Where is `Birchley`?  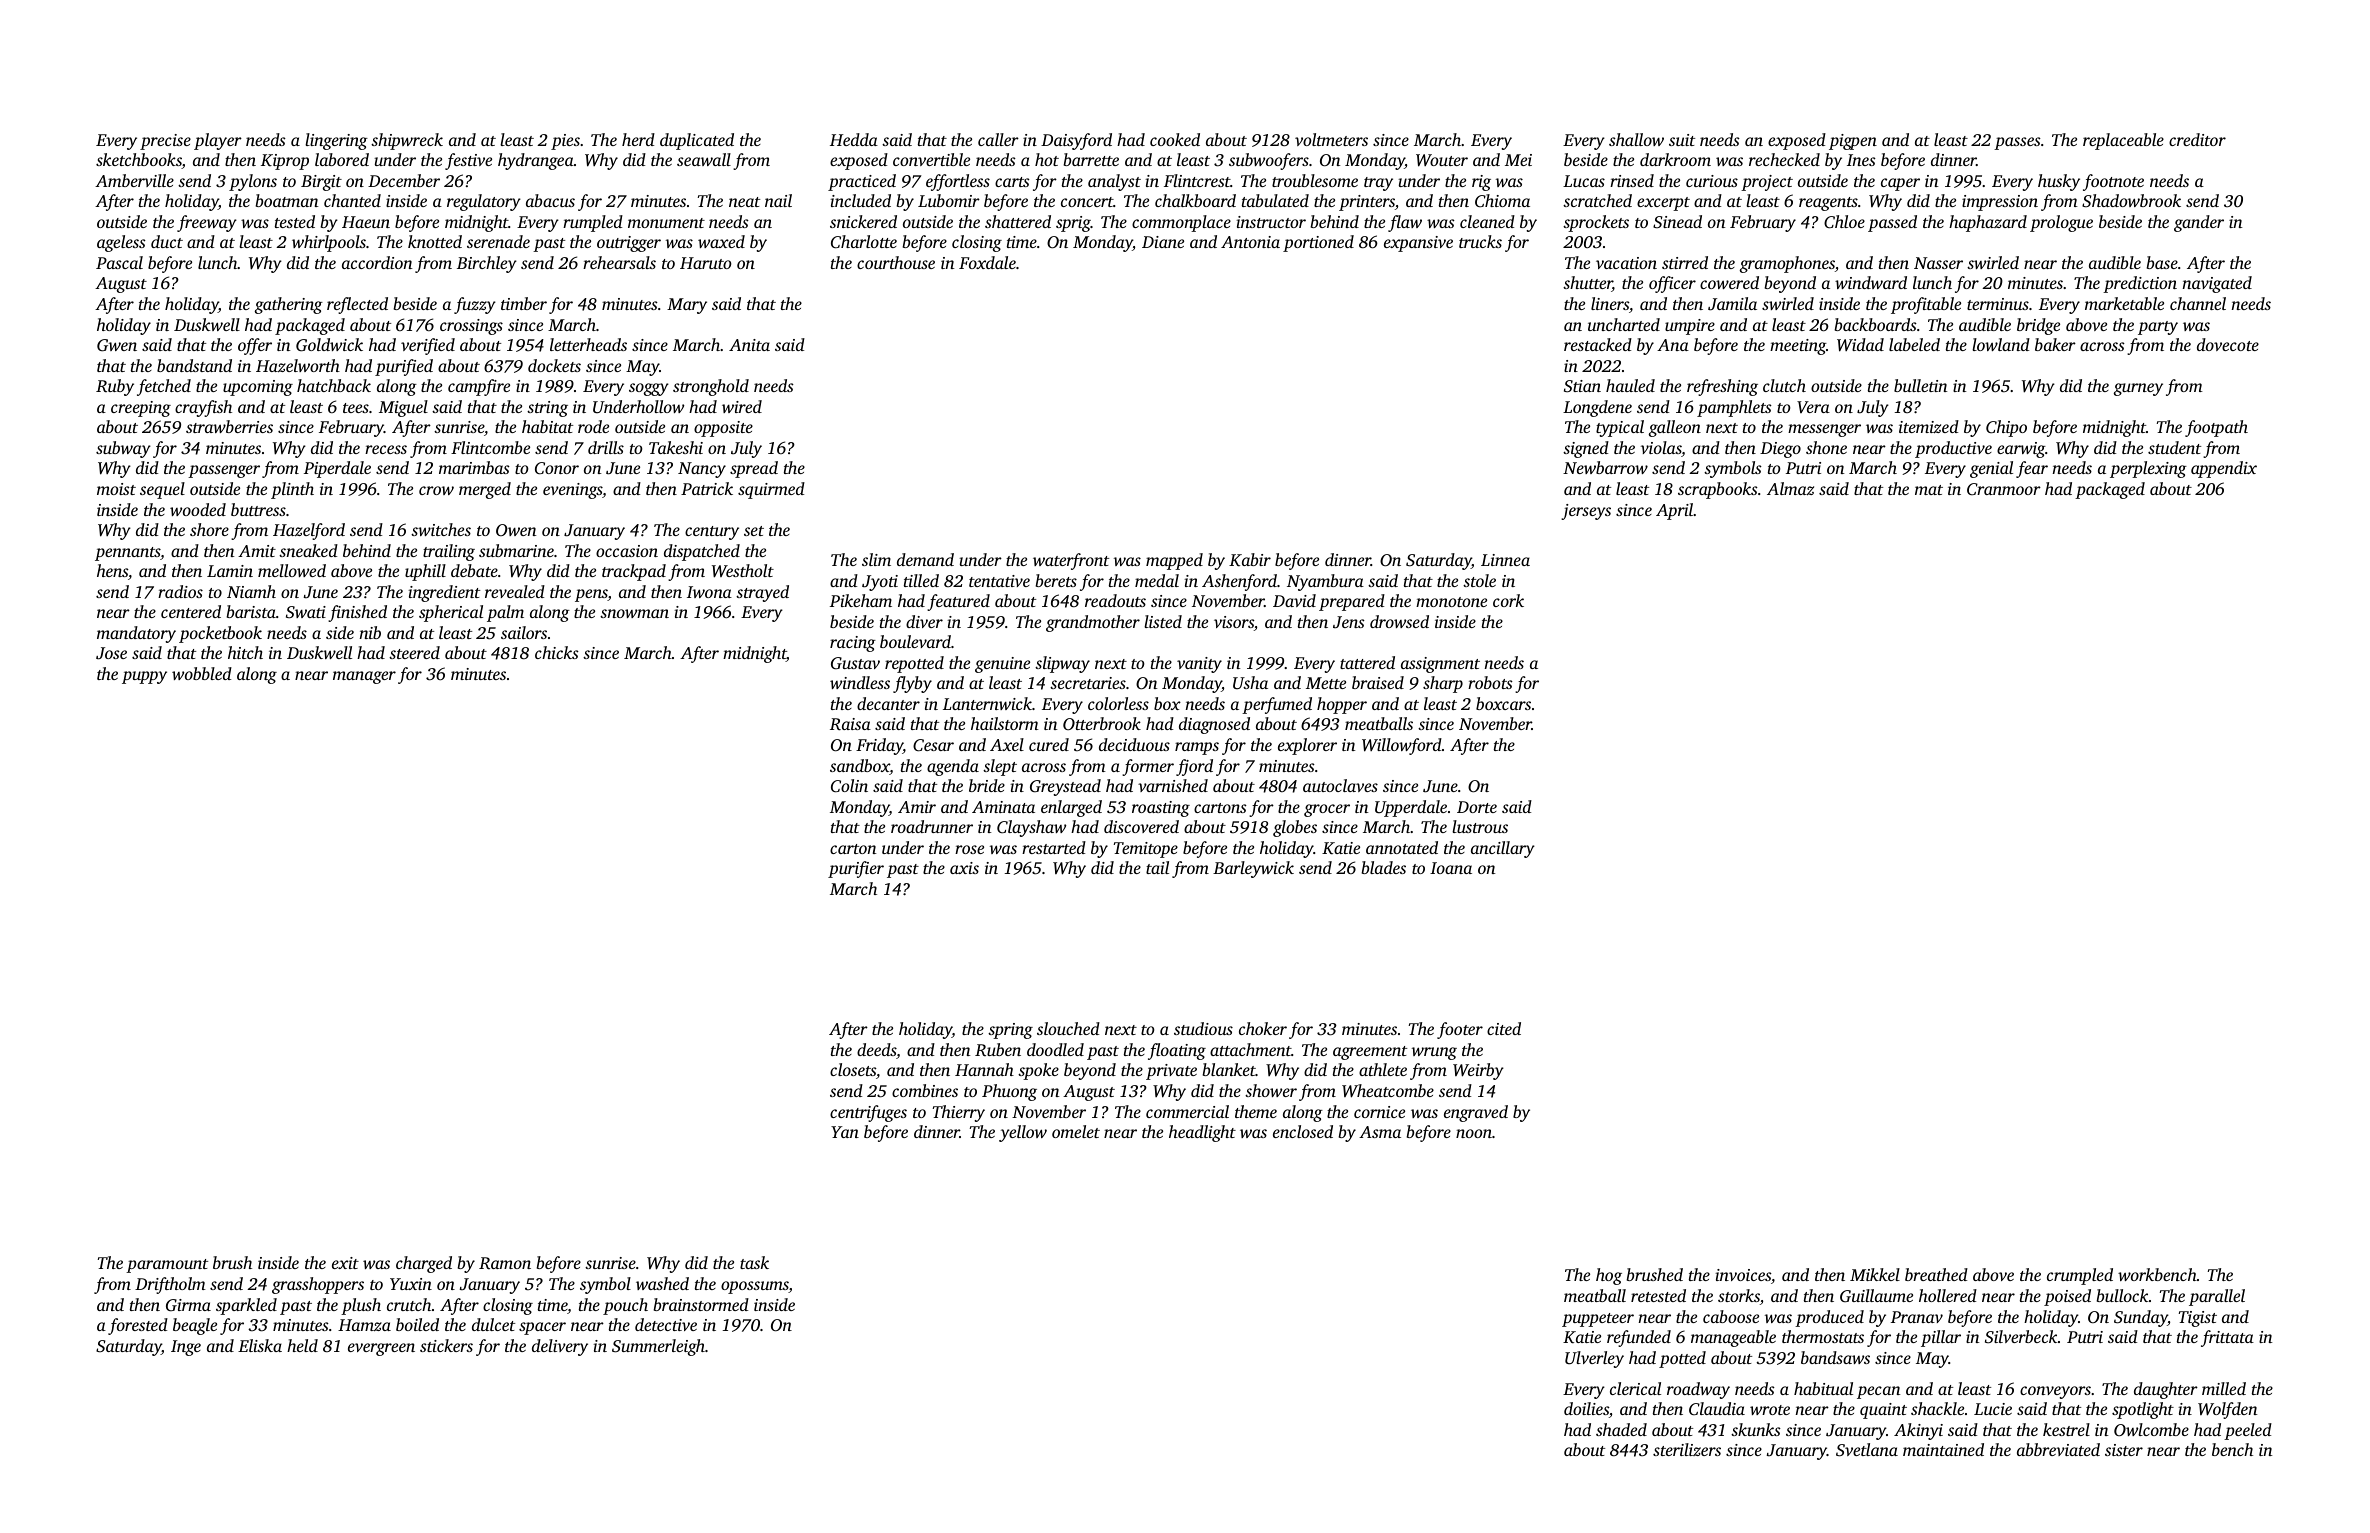
Birchley is located at coordinates (487, 264).
